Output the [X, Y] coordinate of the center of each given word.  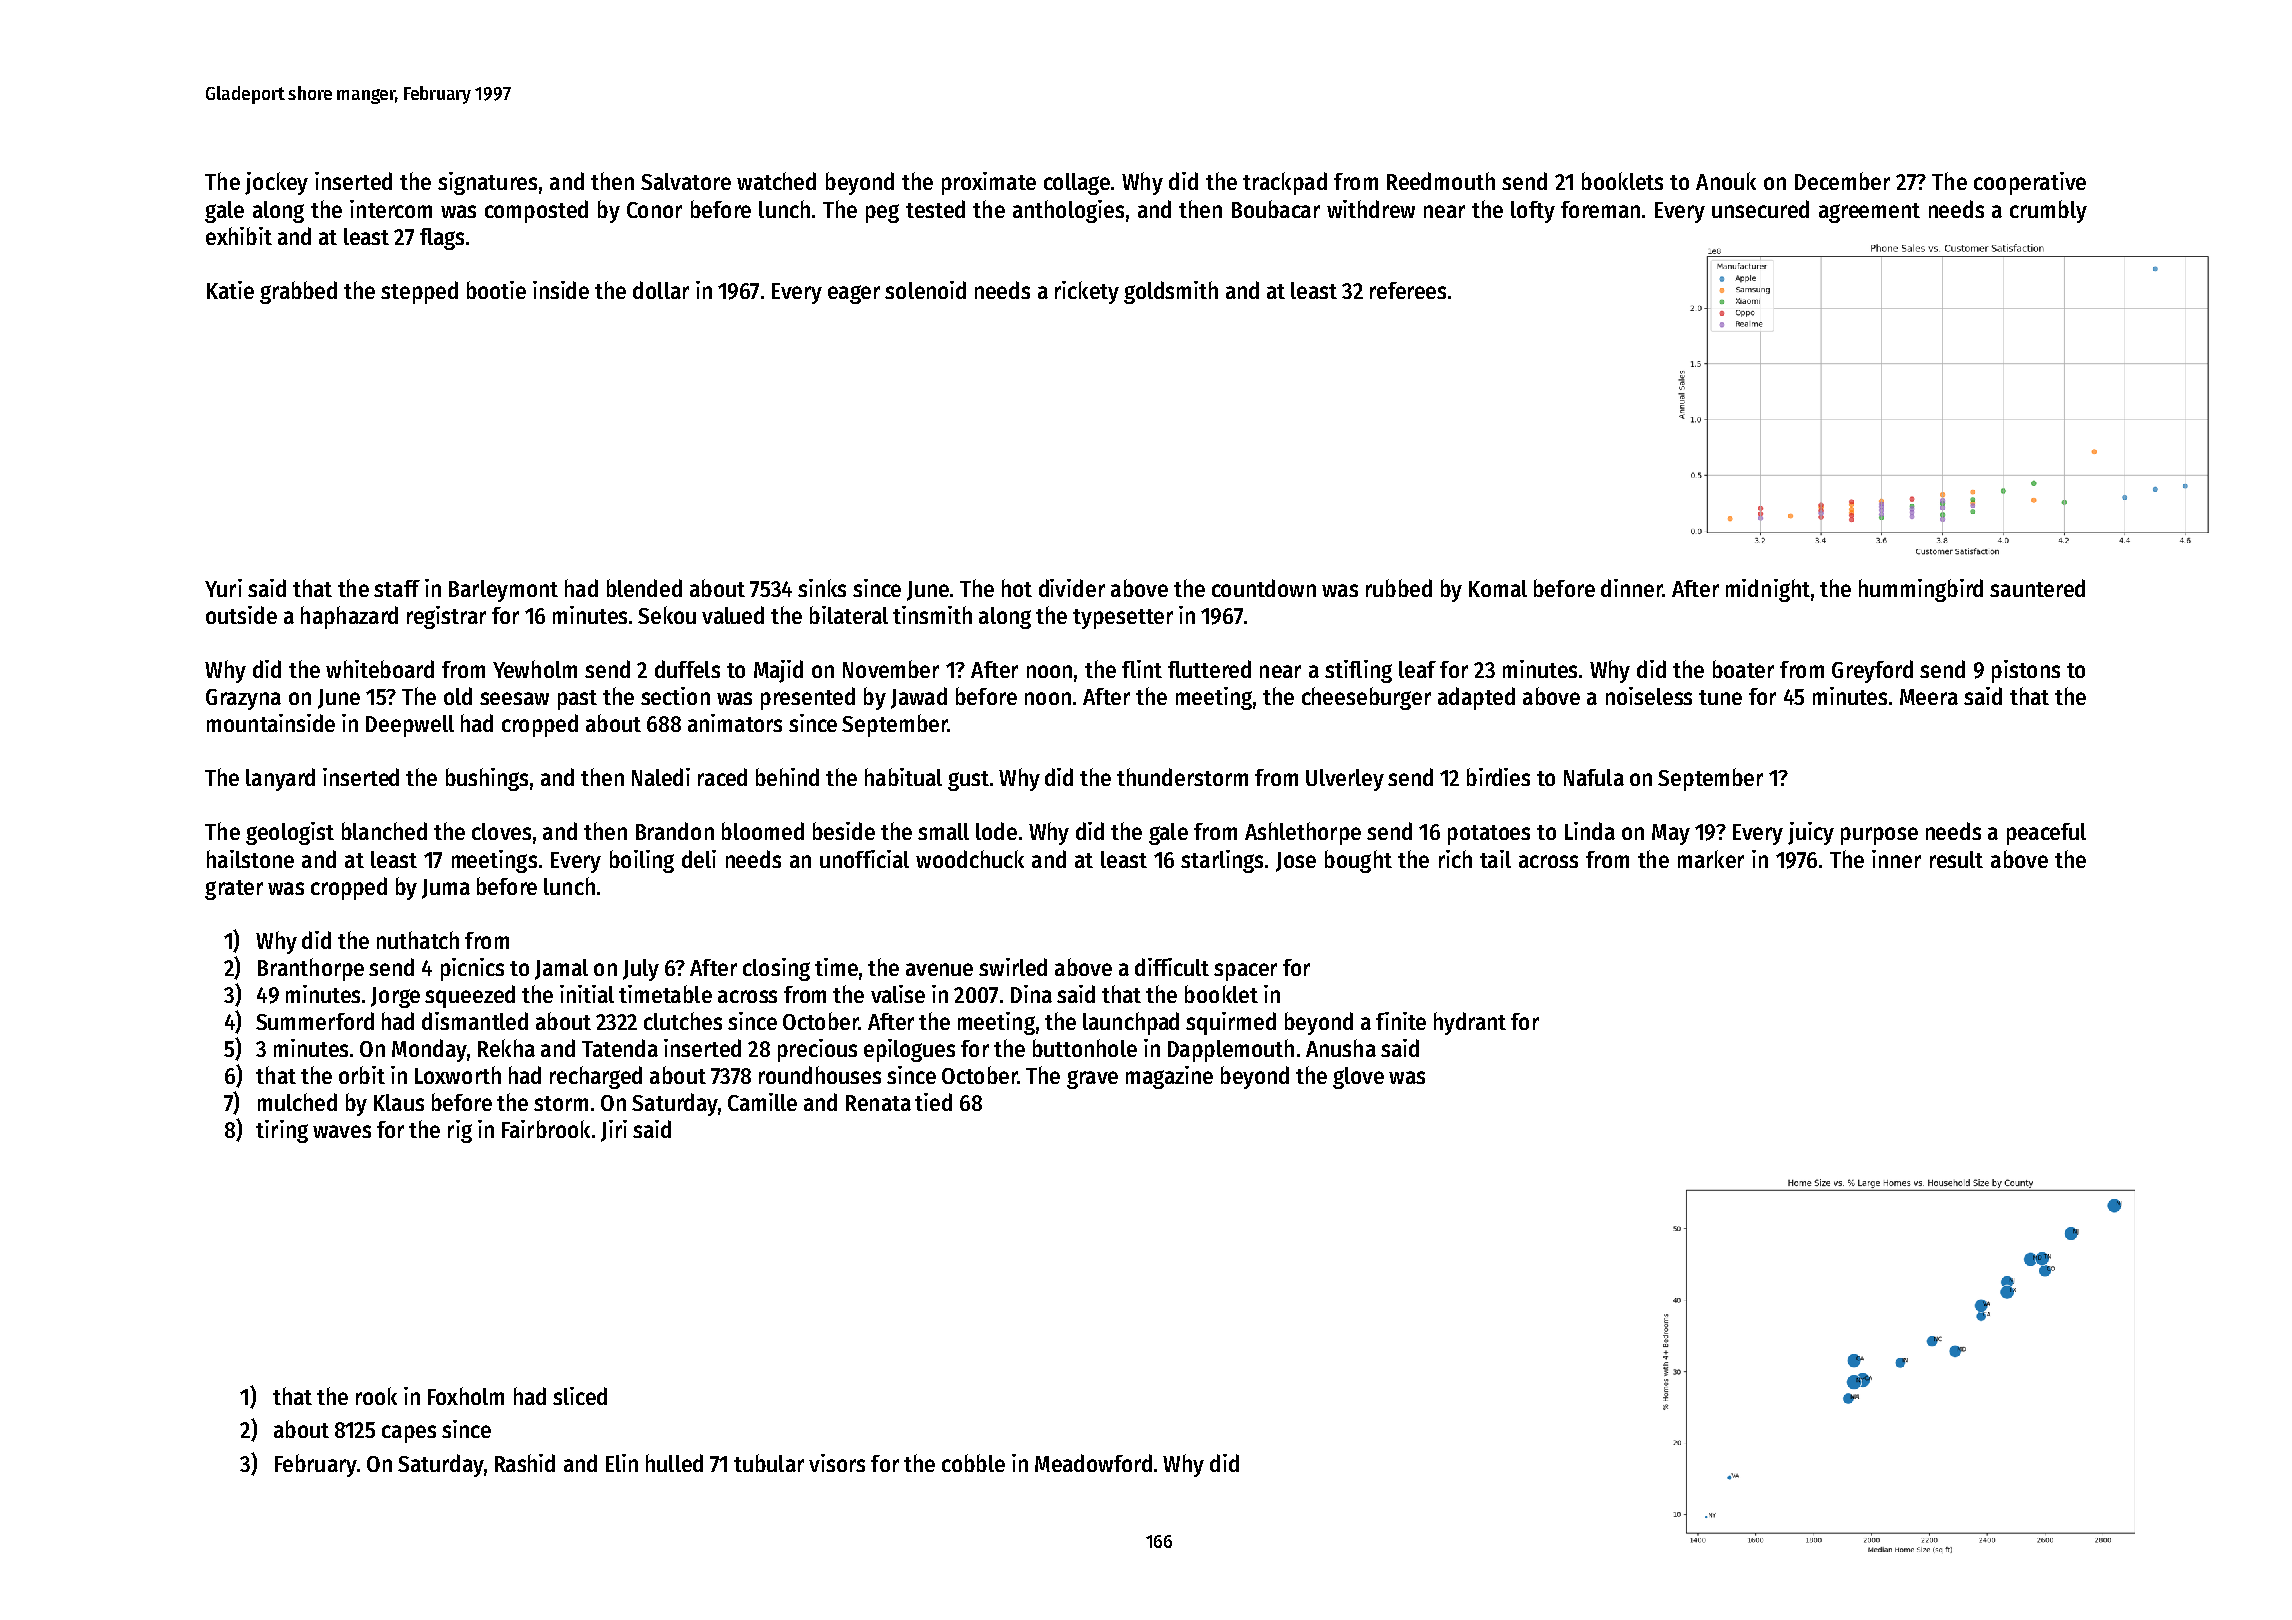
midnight [1768, 590]
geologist [290, 833]
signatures [487, 183]
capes [409, 1434]
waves [342, 1131]
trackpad [1285, 183]
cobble [973, 1463]
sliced [580, 1396]
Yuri [223, 588]
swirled [1013, 967]
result [1956, 859]
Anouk [1726, 181]
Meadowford [1093, 1463]
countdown [1264, 588]
